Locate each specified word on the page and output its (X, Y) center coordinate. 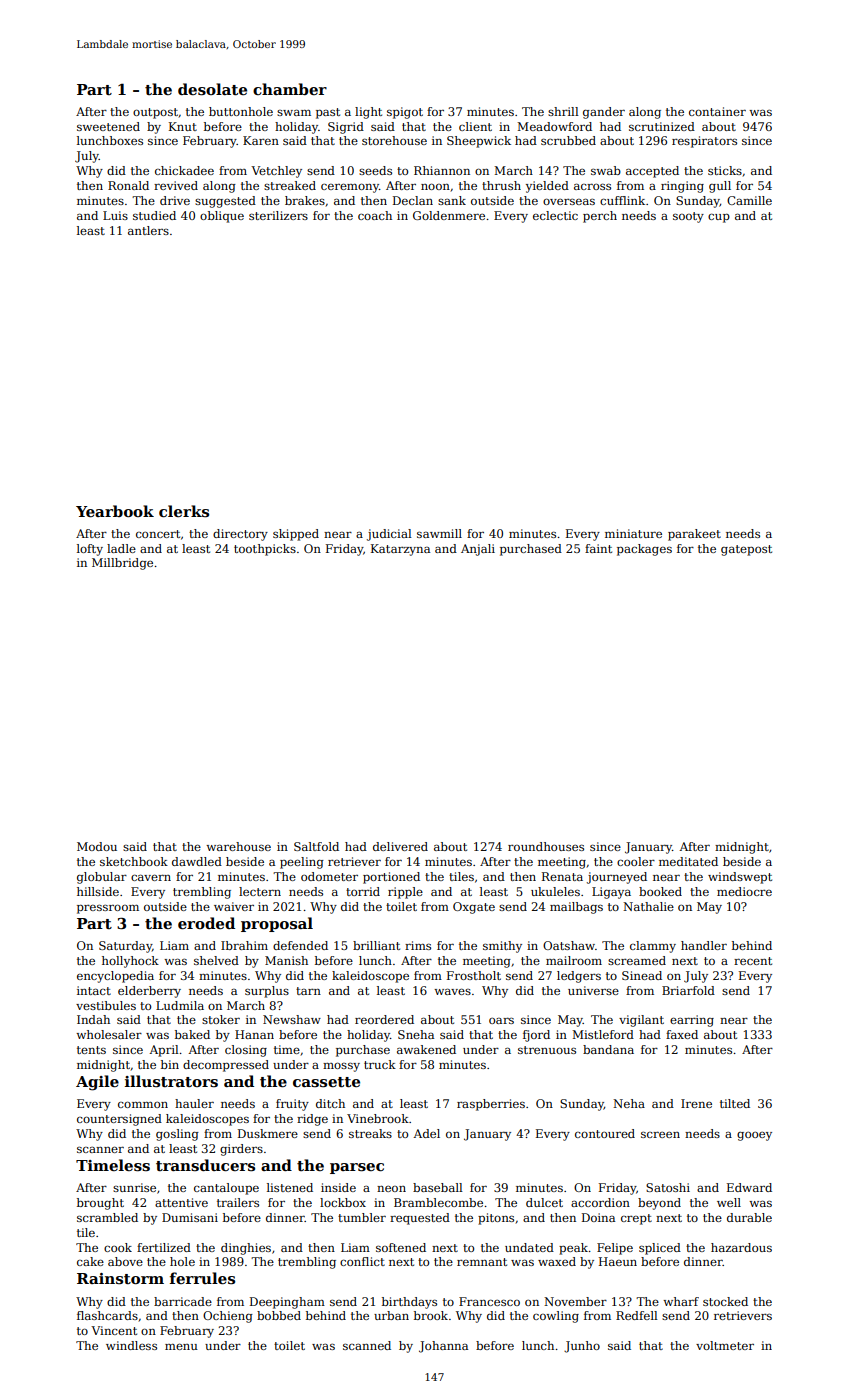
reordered (384, 1019)
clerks (184, 511)
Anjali (478, 550)
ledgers (579, 977)
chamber (290, 89)
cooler (636, 861)
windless (131, 1345)
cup (719, 218)
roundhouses (546, 846)
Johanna (443, 1347)
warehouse (238, 846)
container (717, 111)
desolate (212, 89)
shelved (216, 960)
